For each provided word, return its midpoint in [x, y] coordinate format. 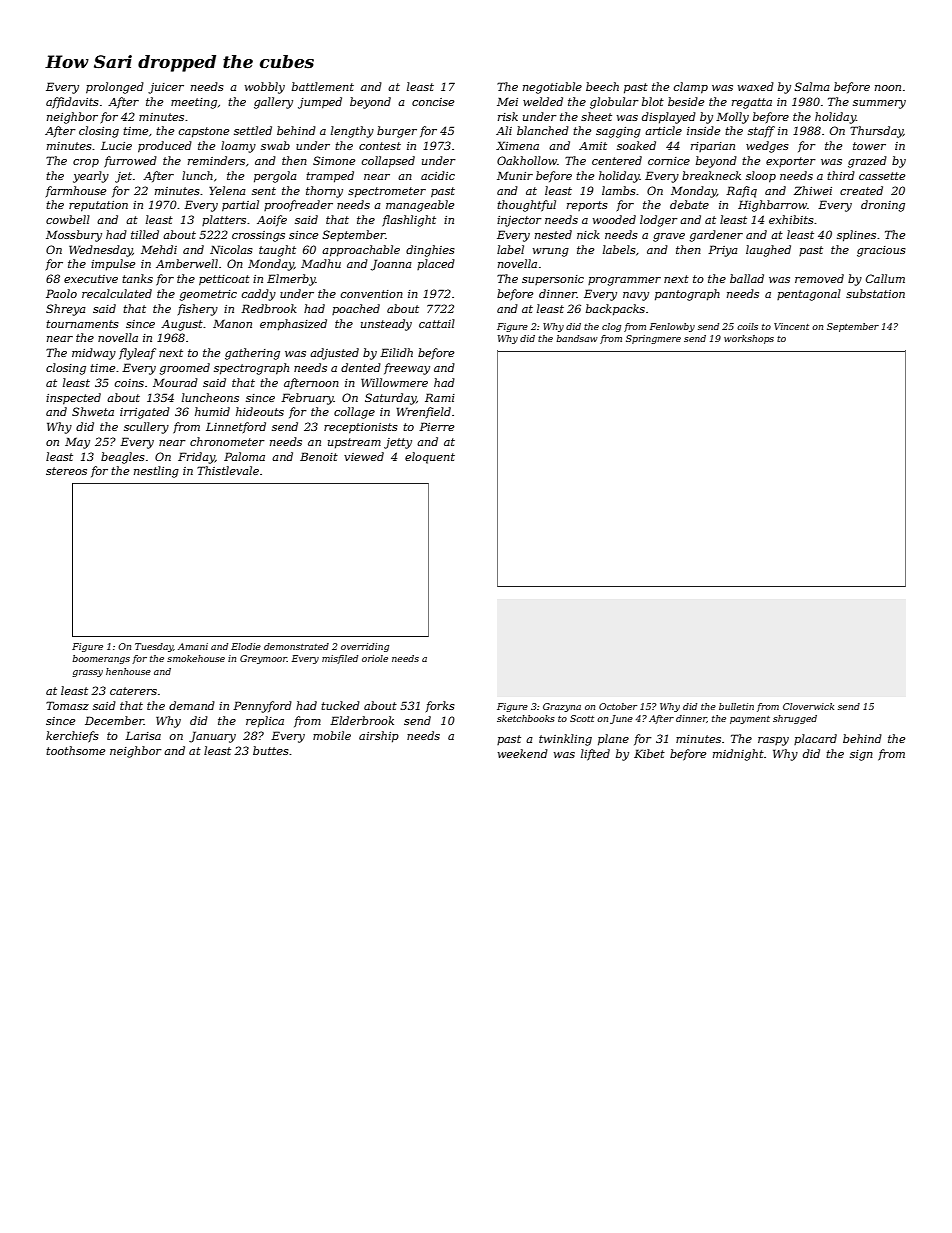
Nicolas [231, 249]
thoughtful [526, 206]
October [618, 706]
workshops [749, 339]
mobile [332, 735]
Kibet [649, 753]
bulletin [736, 706]
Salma [812, 86]
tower [869, 146]
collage [354, 413]
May [77, 443]
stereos [66, 471]
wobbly [265, 88]
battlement [323, 86]
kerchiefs [72, 737]
